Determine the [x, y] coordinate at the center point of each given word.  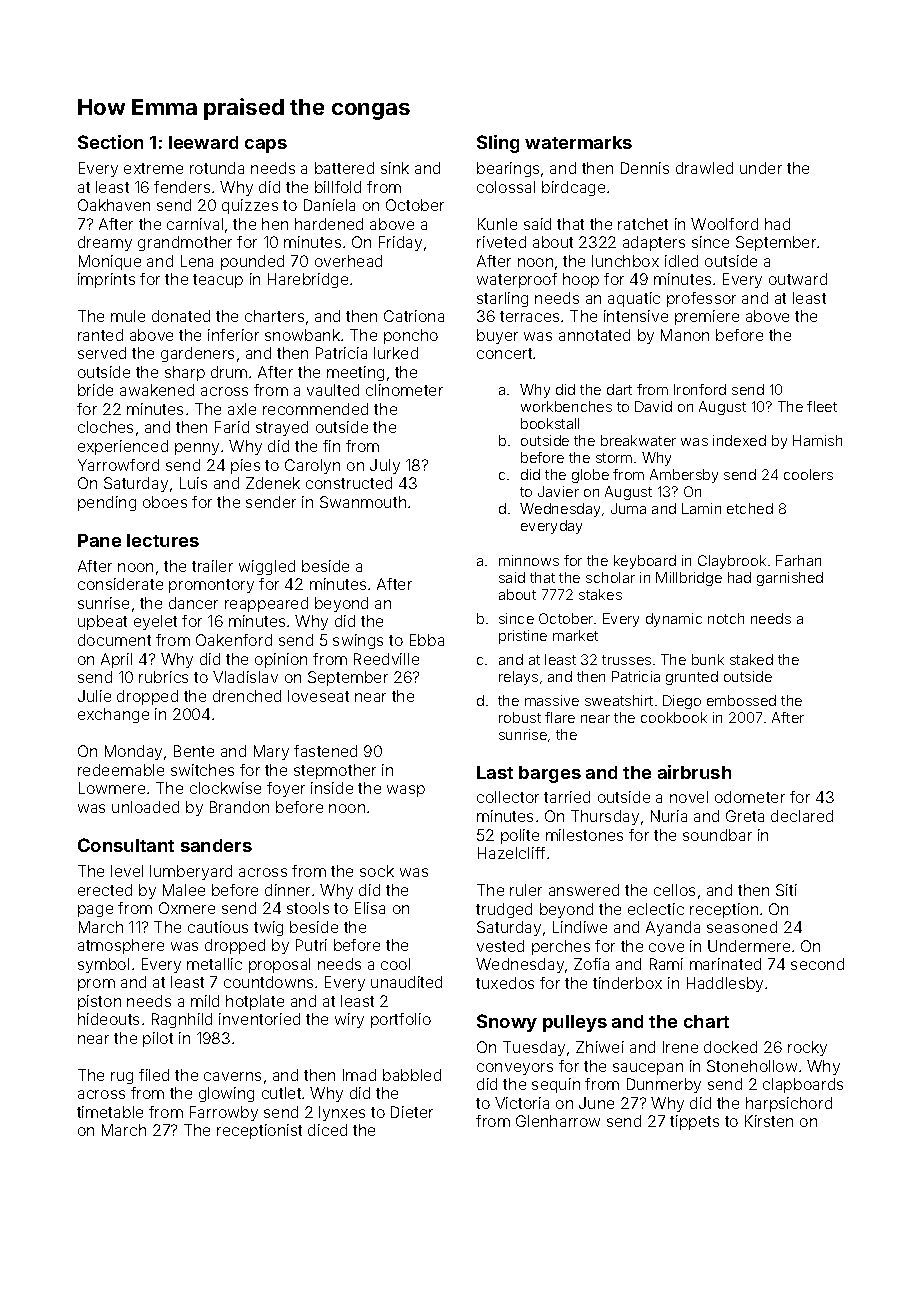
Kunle [497, 224]
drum [229, 372]
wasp [406, 791]
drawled [704, 168]
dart [619, 389]
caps [266, 146]
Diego [682, 702]
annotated [594, 335]
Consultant [126, 845]
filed [154, 1075]
